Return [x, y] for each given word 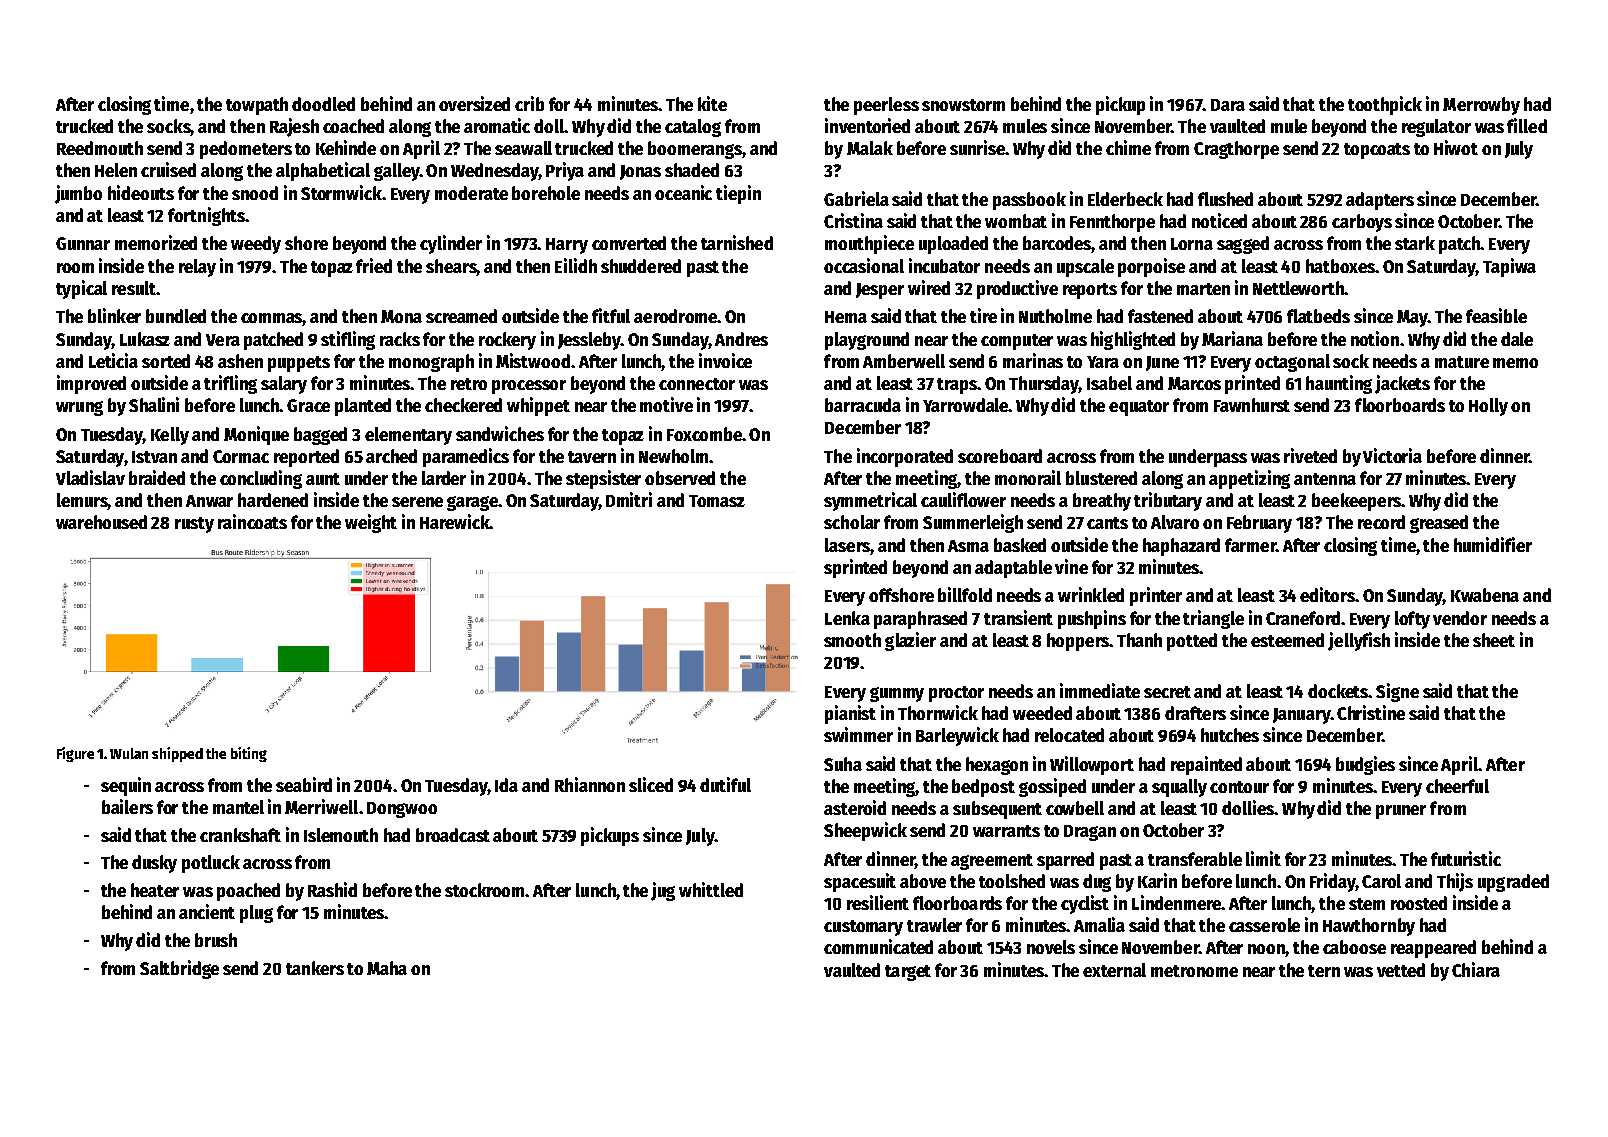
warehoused [101, 522]
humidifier [1493, 544]
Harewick [455, 521]
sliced [651, 784]
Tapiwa [1509, 267]
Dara [1228, 105]
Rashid [332, 889]
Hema [846, 317]
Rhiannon [590, 784]
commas [272, 319]
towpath [257, 106]
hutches [1230, 735]
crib [529, 103]
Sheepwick [865, 831]
